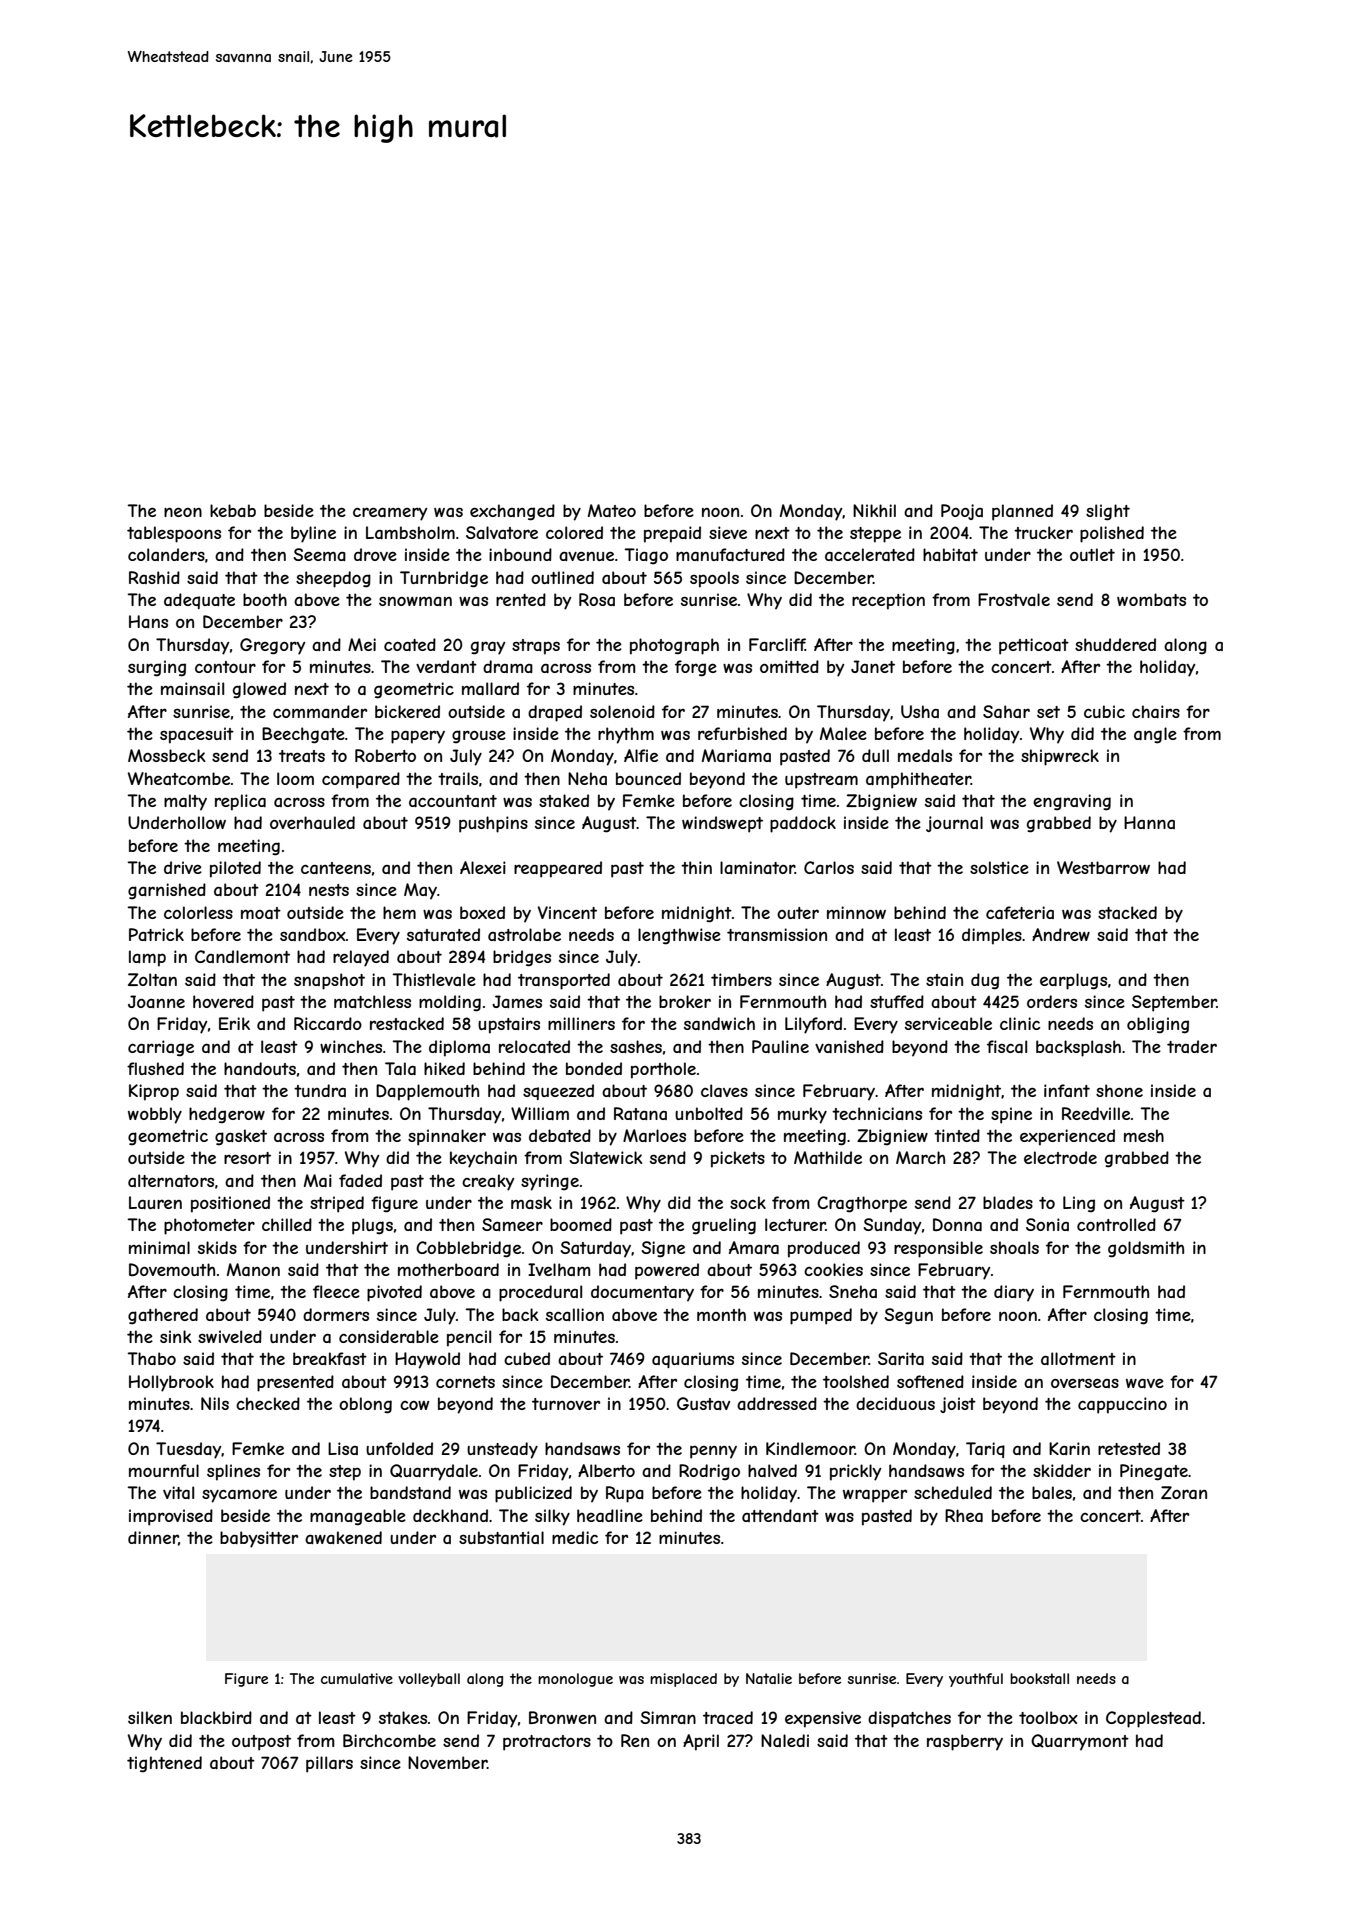 The width and height of the image is (1354, 1915). I want to click on sandwich, so click(719, 1023).
